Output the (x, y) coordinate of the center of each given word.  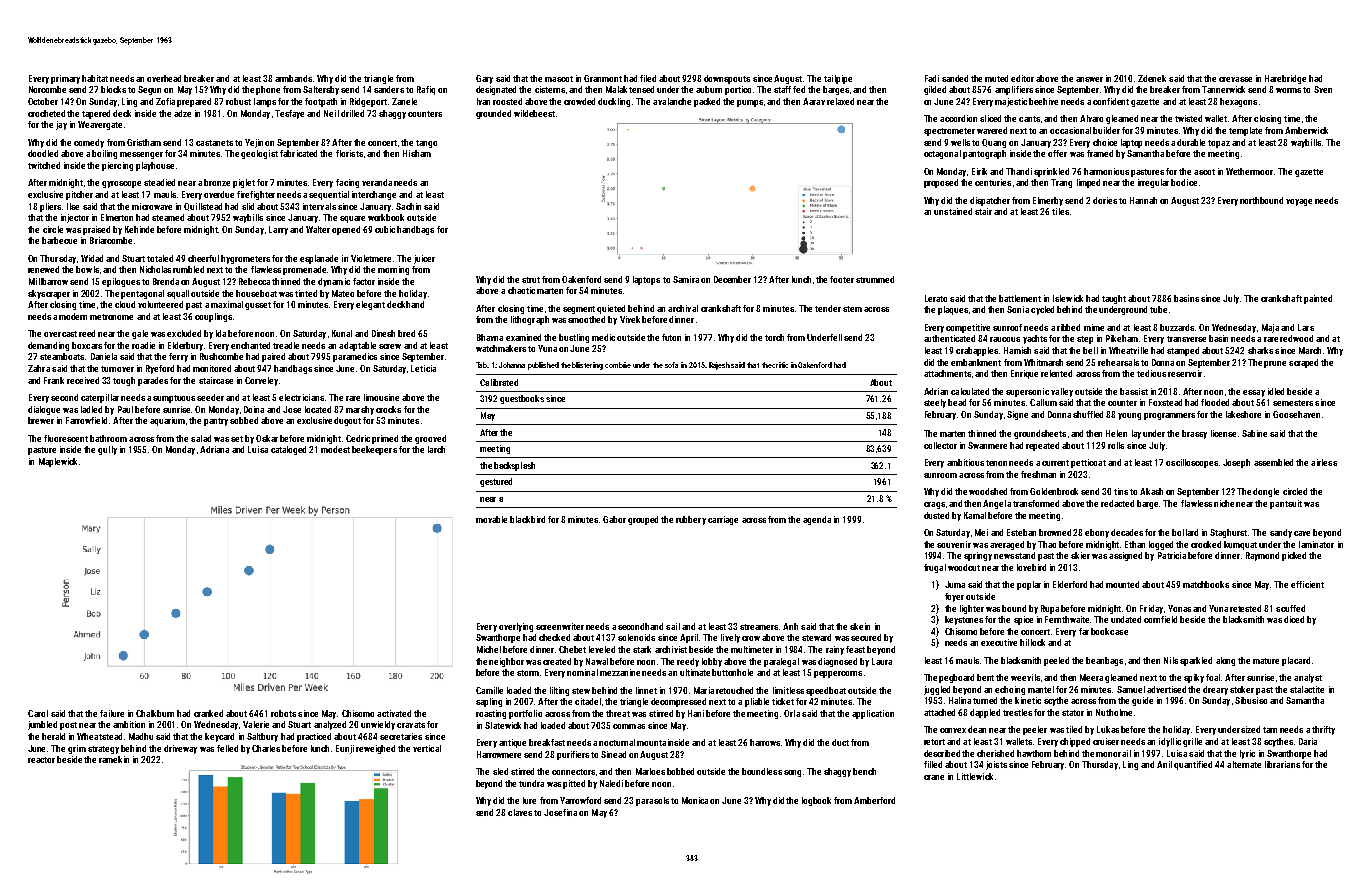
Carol (38, 713)
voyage (1299, 202)
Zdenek (1152, 78)
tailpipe (838, 79)
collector (940, 445)
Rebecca (254, 281)
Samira (686, 279)
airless (1324, 462)
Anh (790, 626)
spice (1023, 620)
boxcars (87, 345)
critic (780, 365)
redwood (1296, 338)
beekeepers (374, 450)
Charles (266, 748)
